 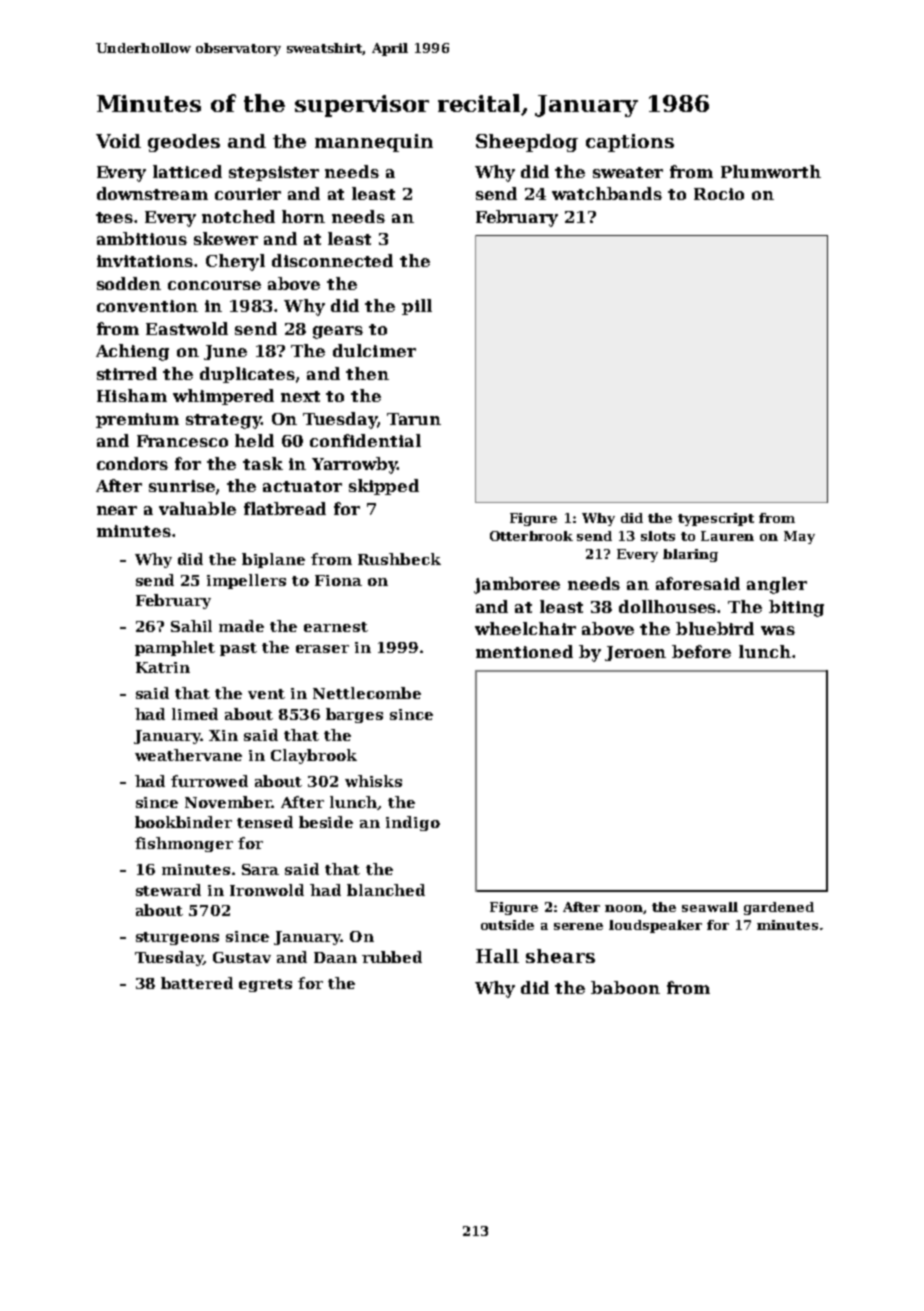 What do you see at coordinates (247, 375) in the document?
I see `duplicates` at bounding box center [247, 375].
